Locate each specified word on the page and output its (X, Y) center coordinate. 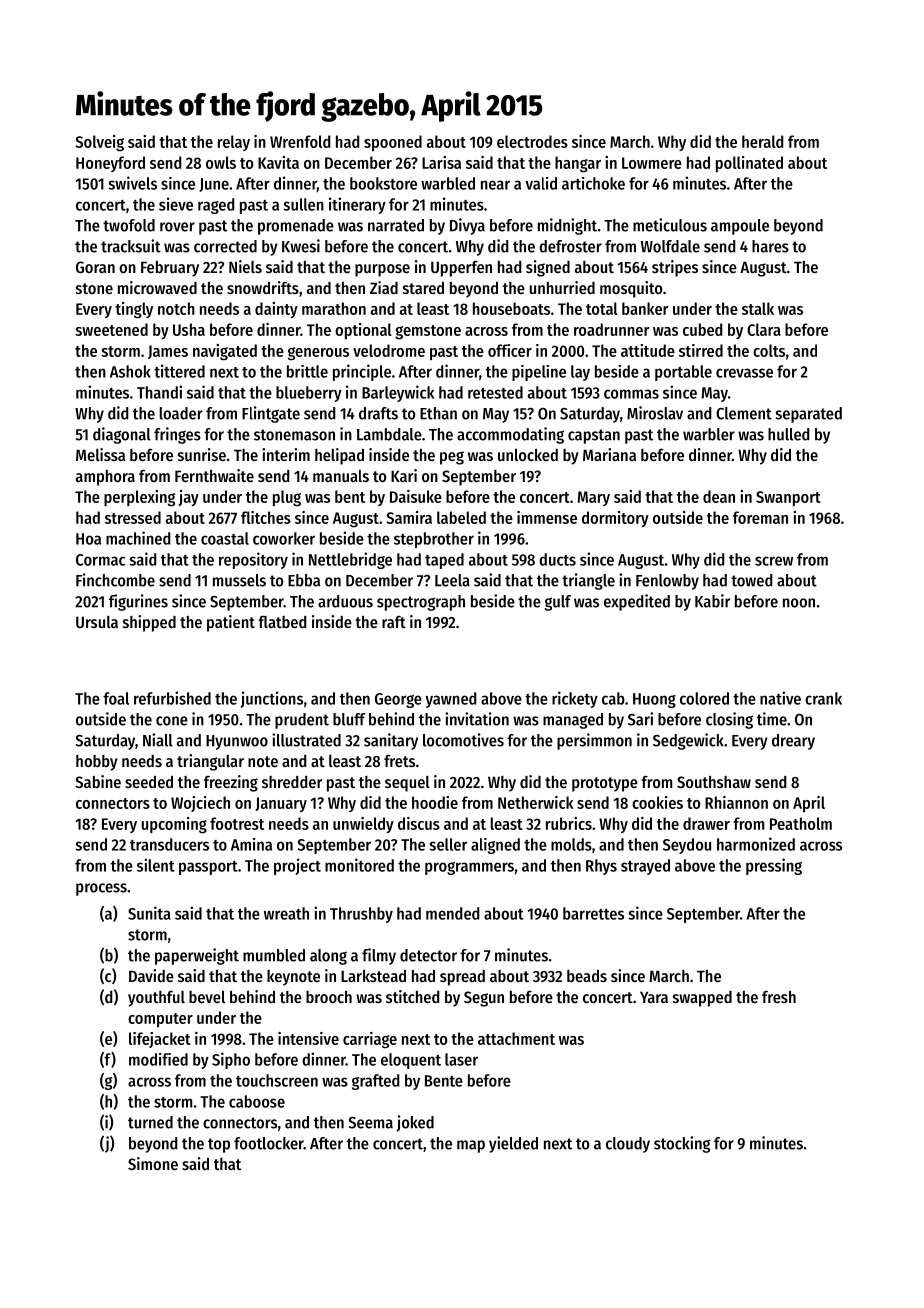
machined (138, 538)
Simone (153, 1163)
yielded (513, 1144)
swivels (132, 183)
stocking (682, 1144)
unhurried (562, 287)
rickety (575, 699)
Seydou (687, 846)
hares (770, 246)
